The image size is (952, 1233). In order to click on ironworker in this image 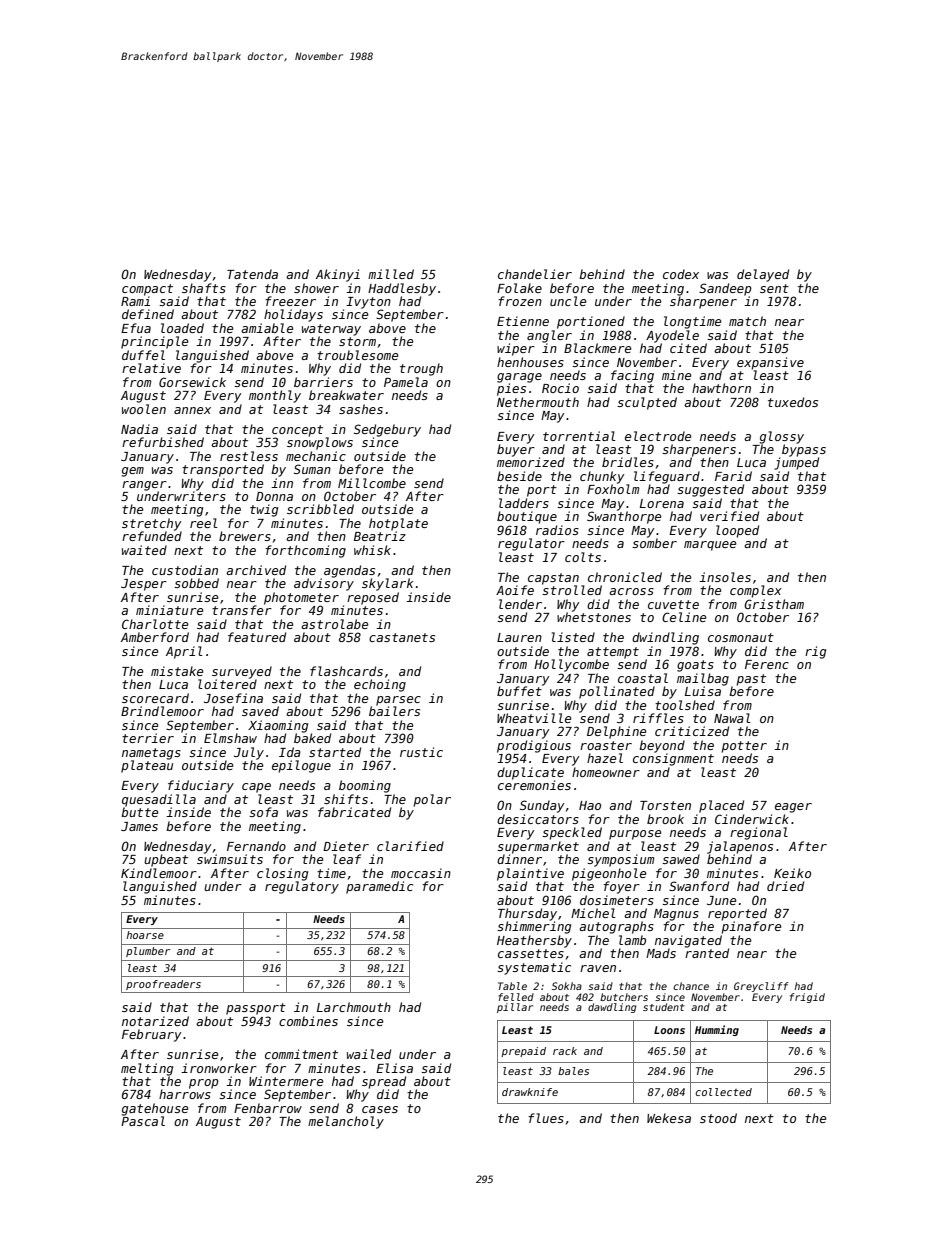, I will do `click(219, 1068)`.
